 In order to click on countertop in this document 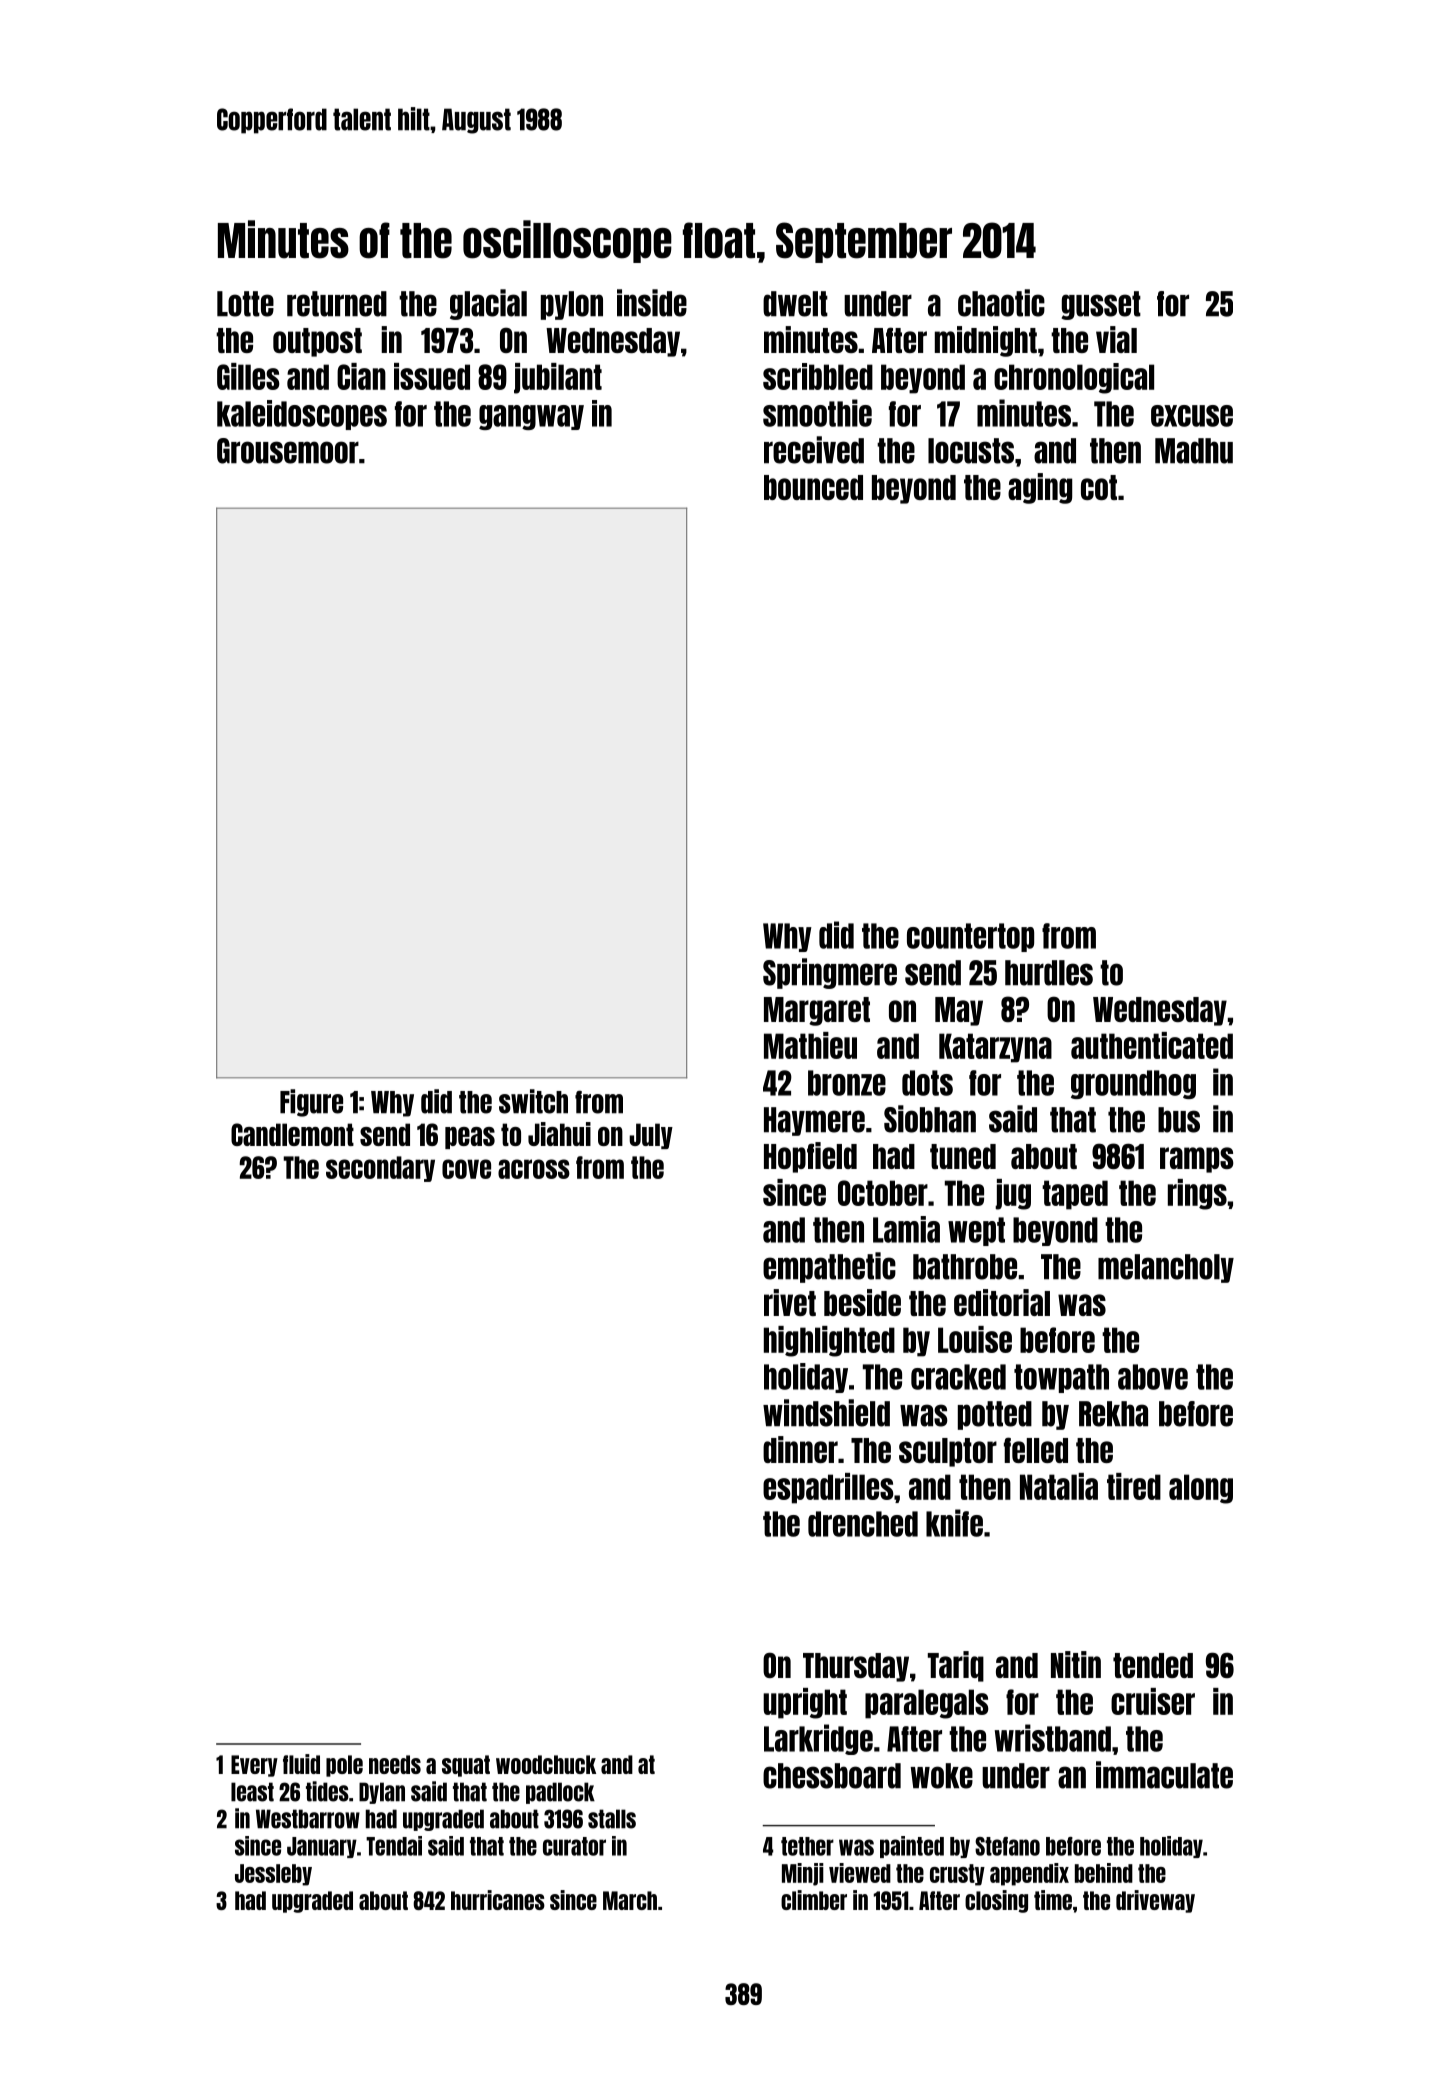, I will do `click(970, 937)`.
